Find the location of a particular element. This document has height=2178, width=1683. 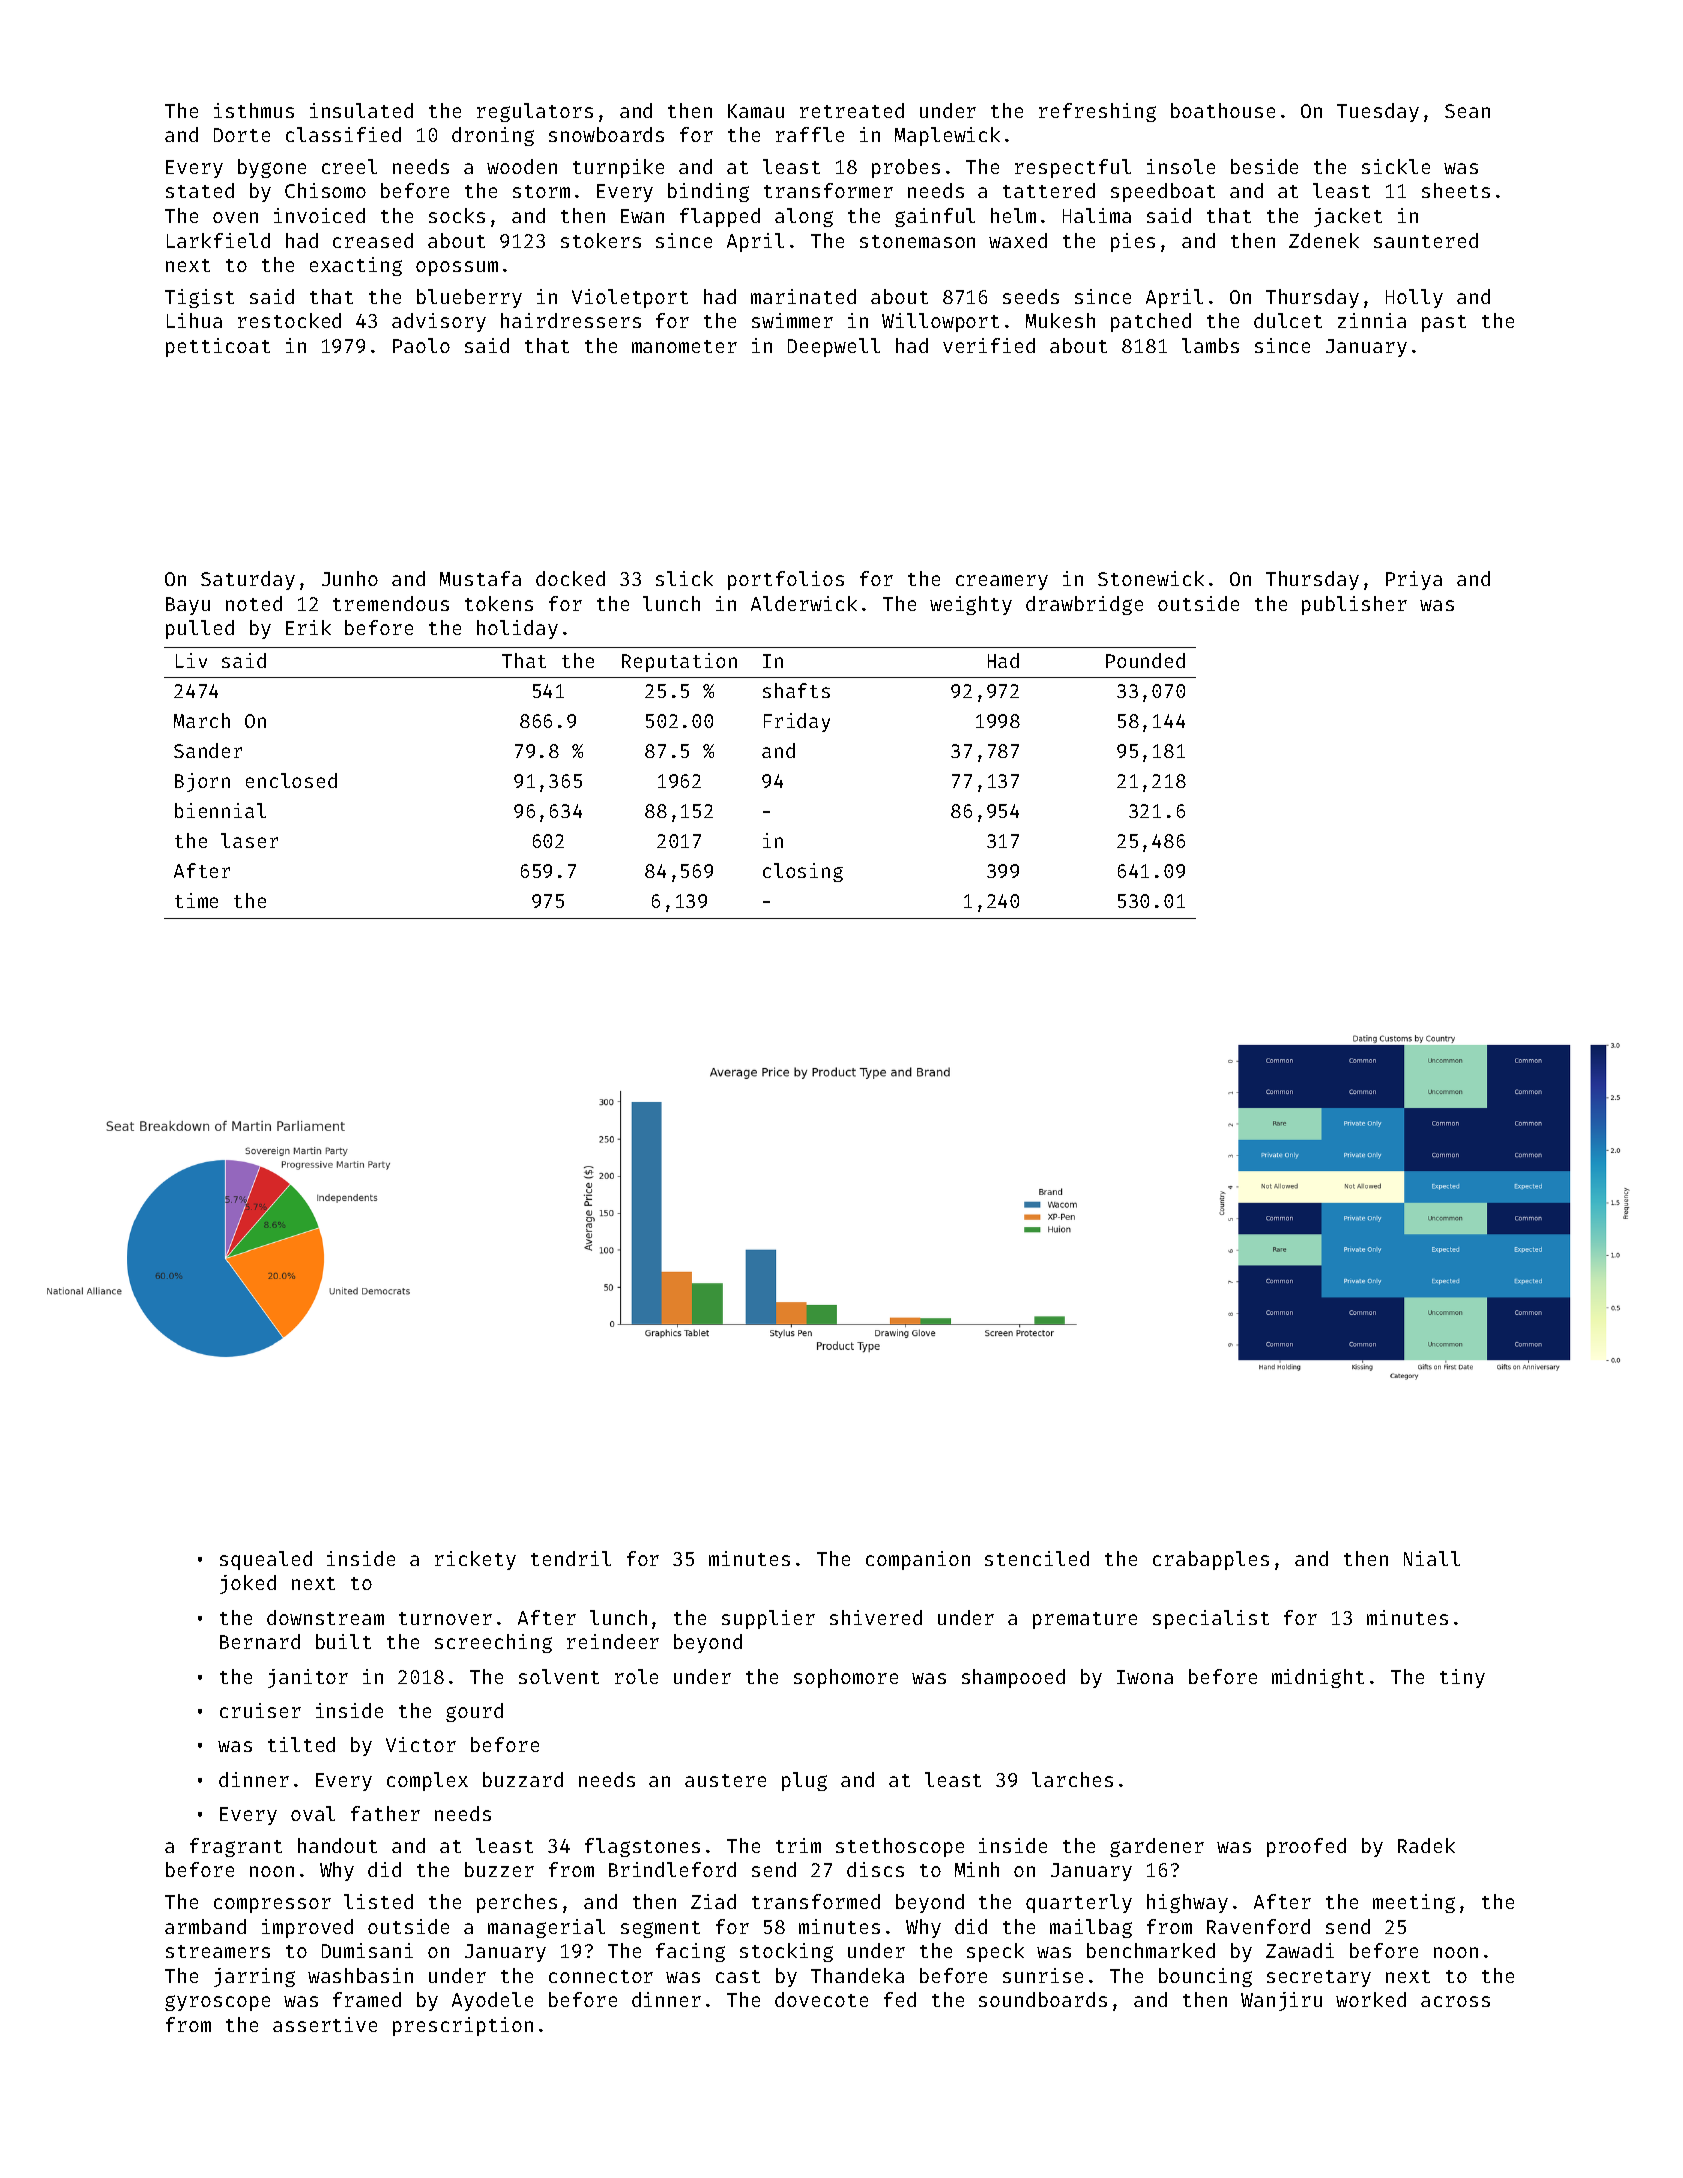

Wanjiru is located at coordinates (1281, 2001).
